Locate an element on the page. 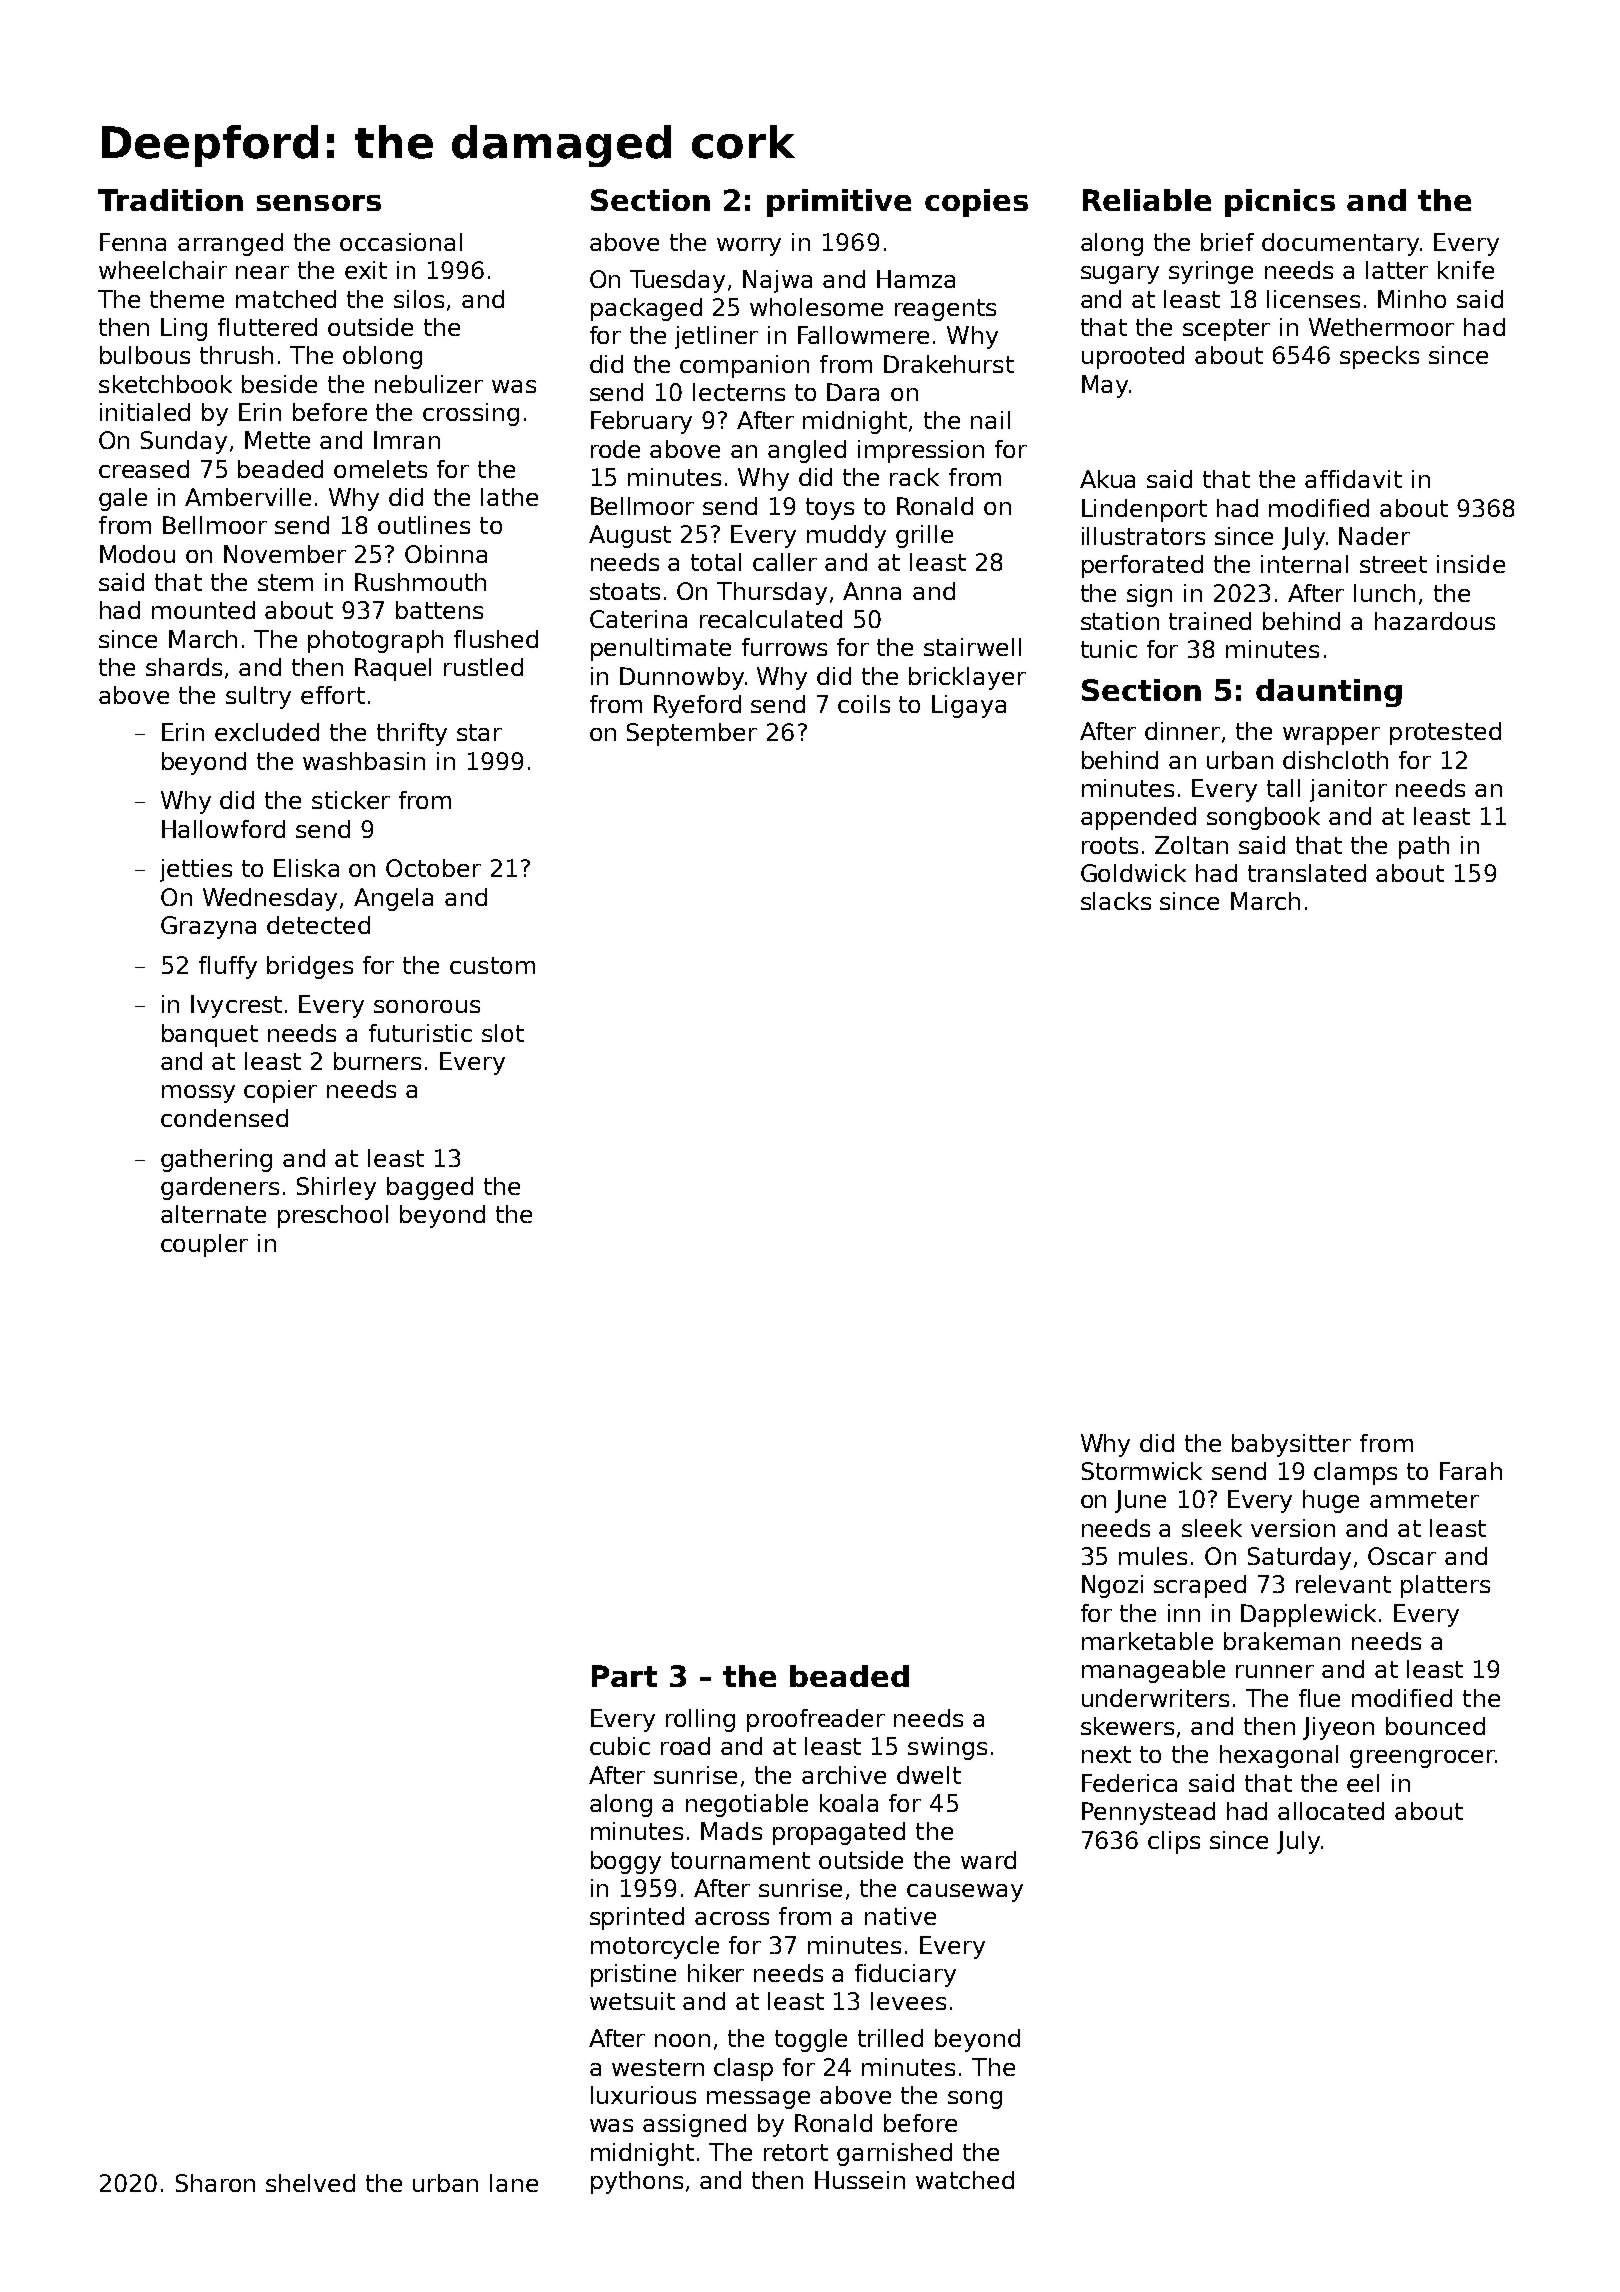  bagged is located at coordinates (430, 1188).
